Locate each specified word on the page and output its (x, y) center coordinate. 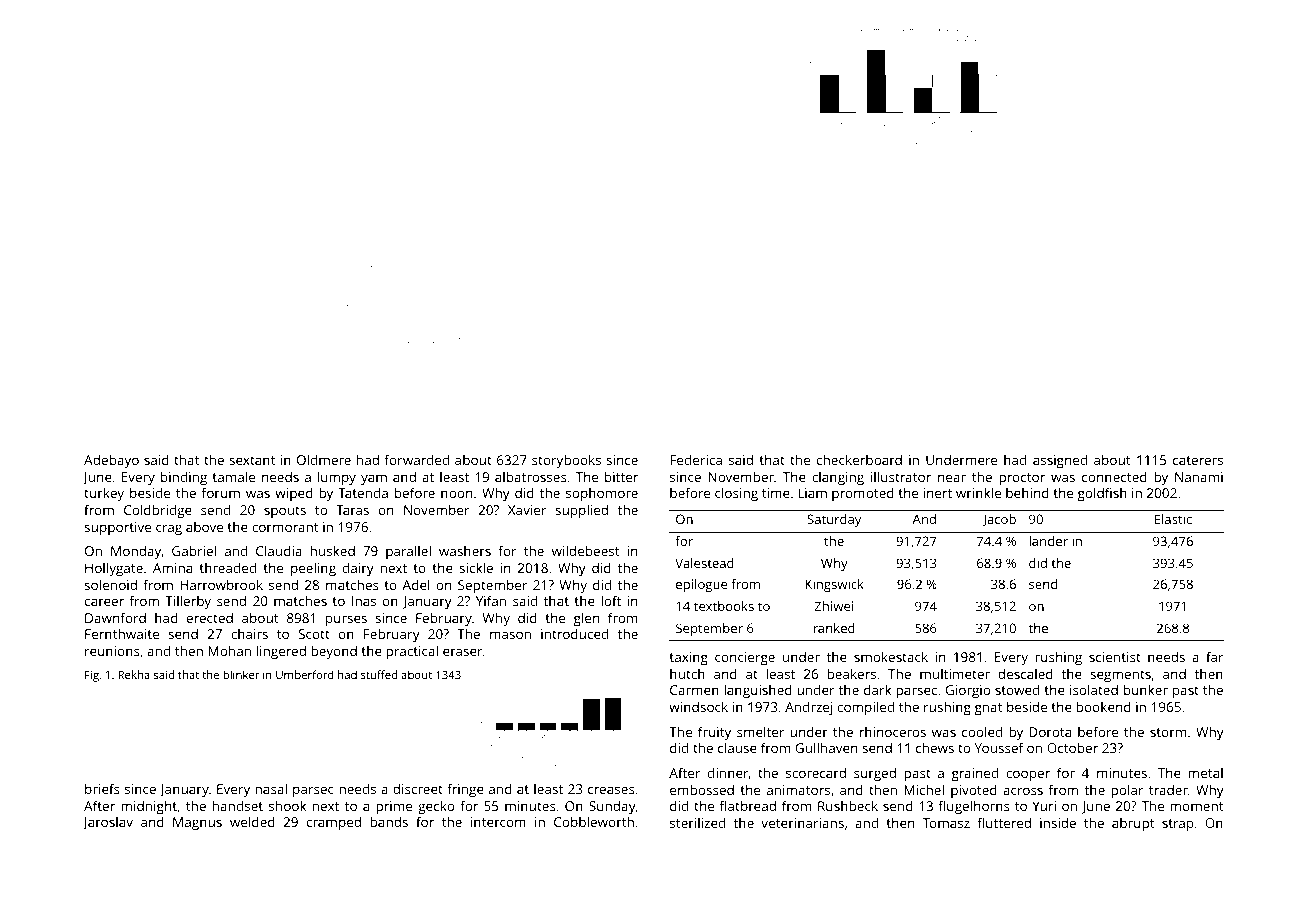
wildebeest (585, 550)
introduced (574, 633)
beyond (334, 652)
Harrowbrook (221, 584)
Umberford (305, 674)
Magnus (197, 823)
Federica (696, 459)
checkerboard (859, 459)
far (1214, 656)
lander (1048, 541)
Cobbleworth (594, 821)
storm (1168, 732)
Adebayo (111, 461)
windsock (698, 706)
